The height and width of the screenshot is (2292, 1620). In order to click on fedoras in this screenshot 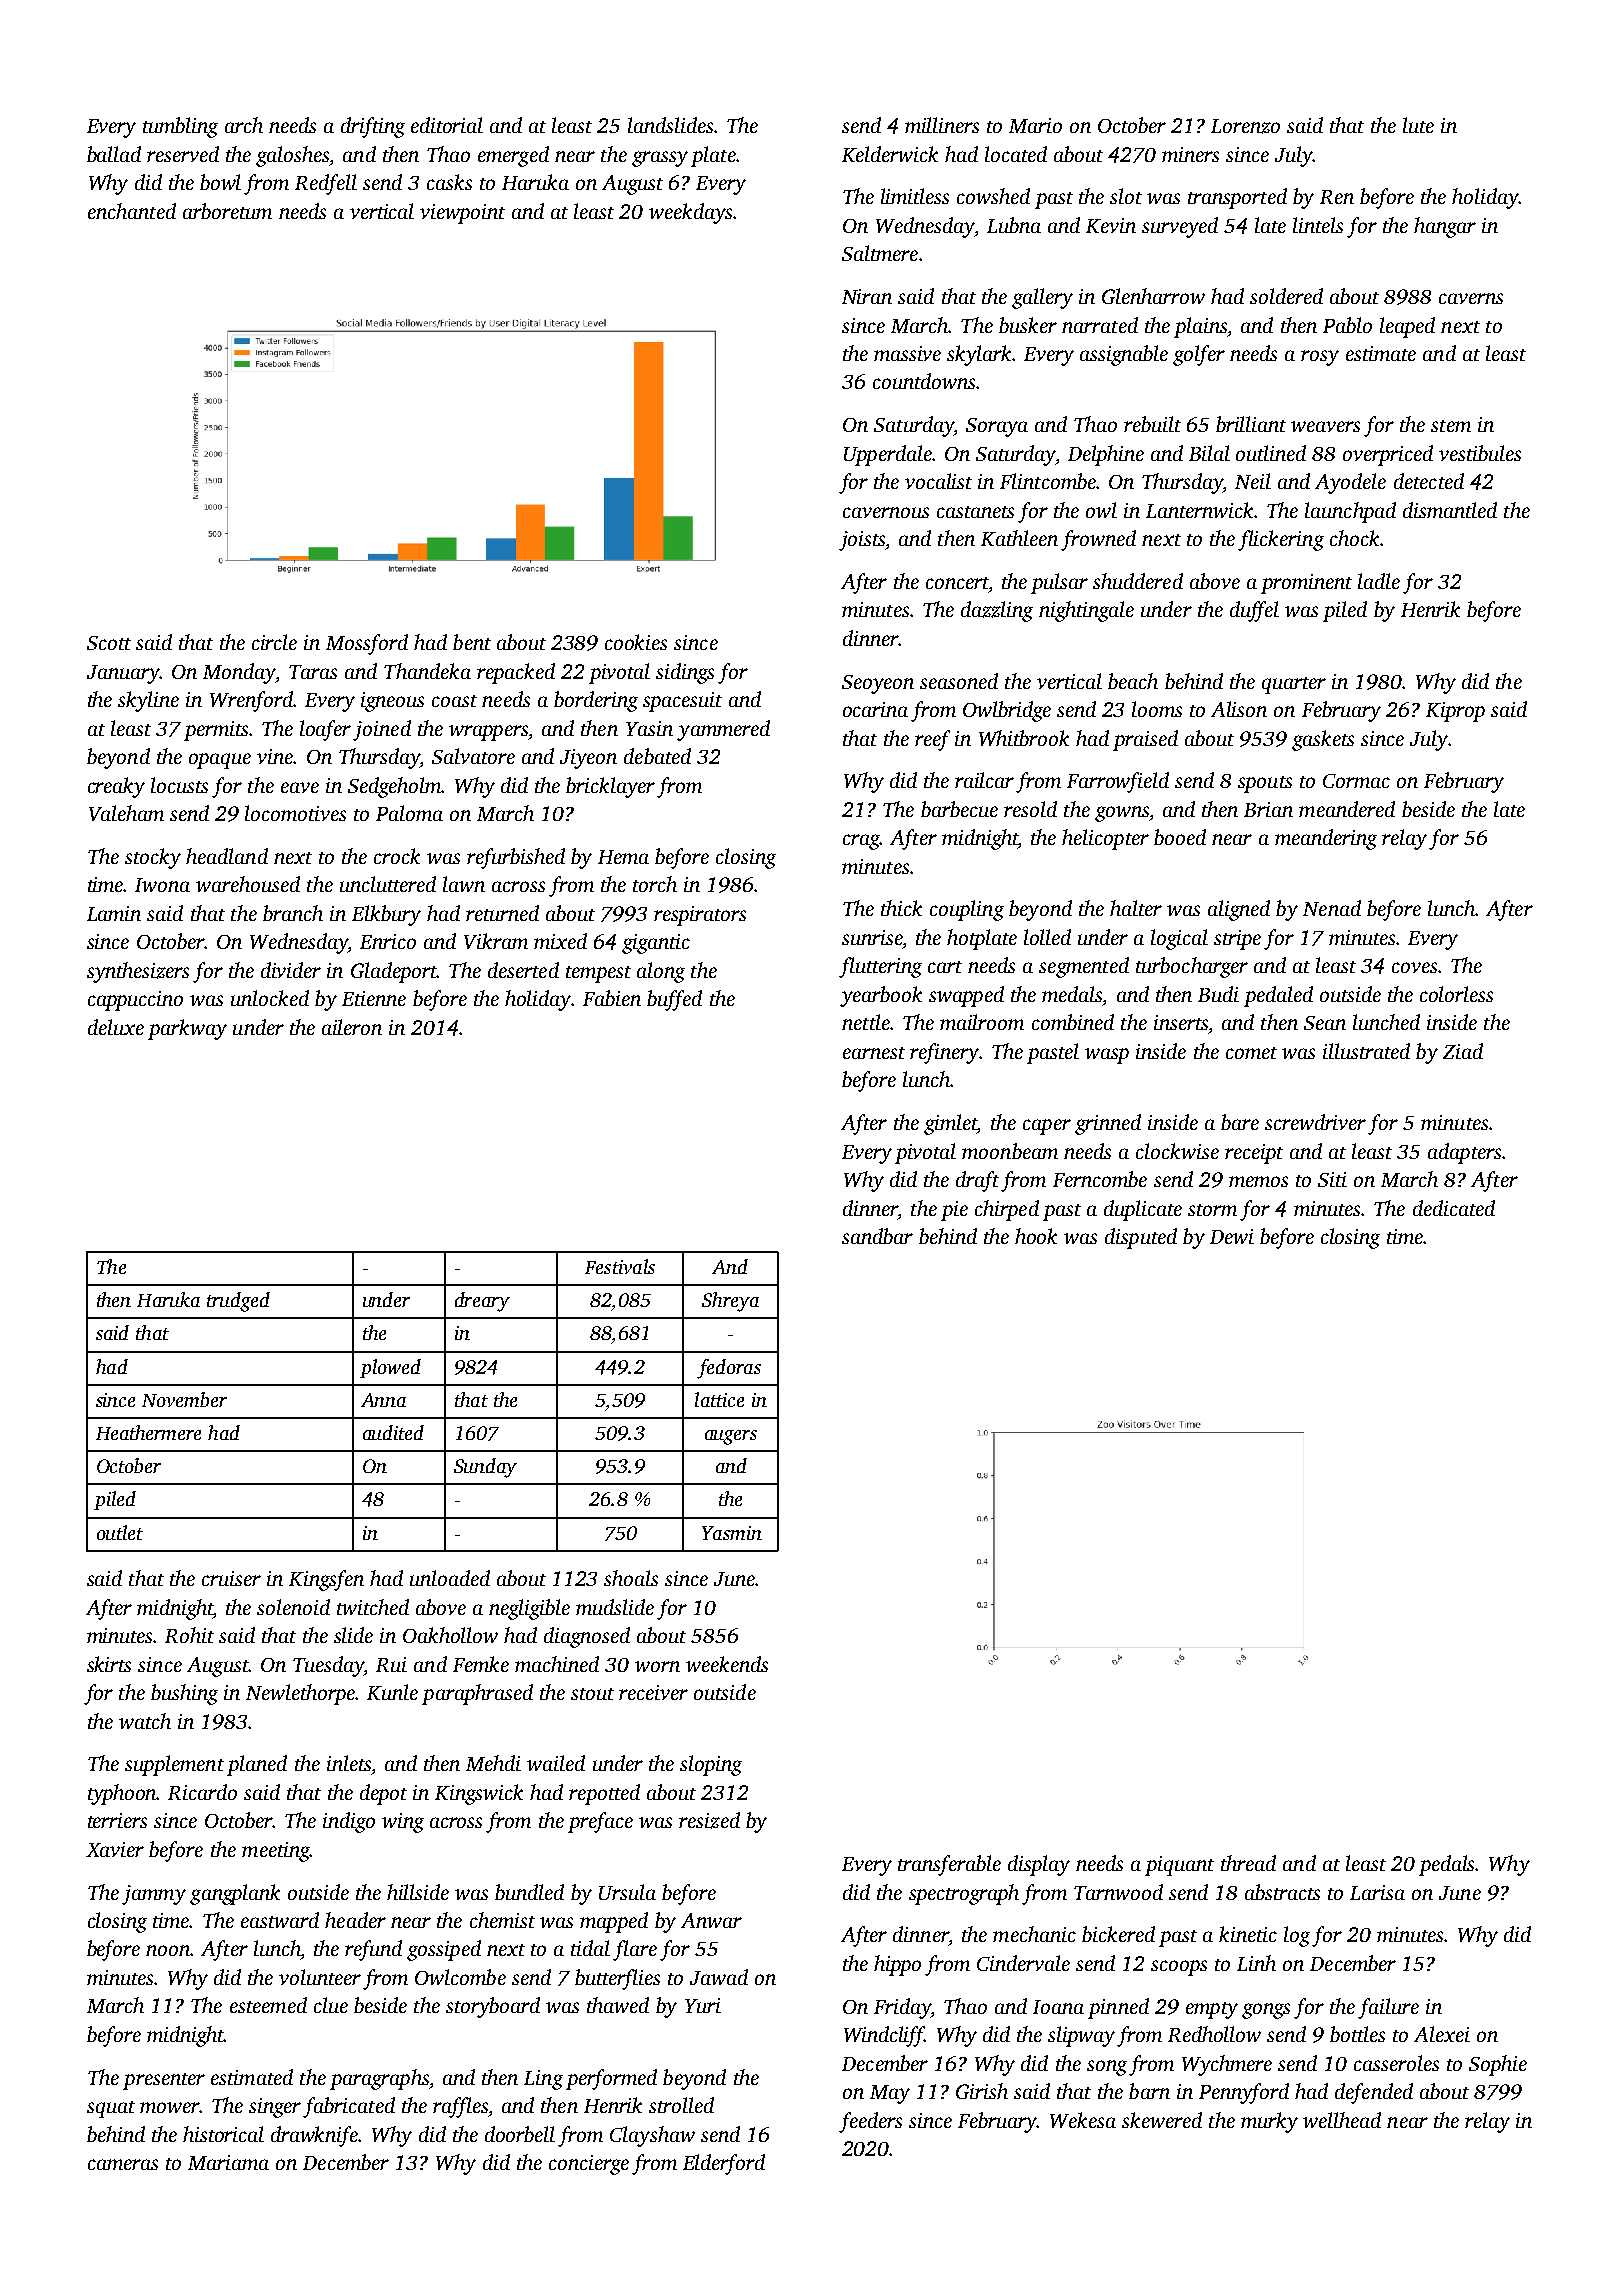, I will do `click(729, 1369)`.
